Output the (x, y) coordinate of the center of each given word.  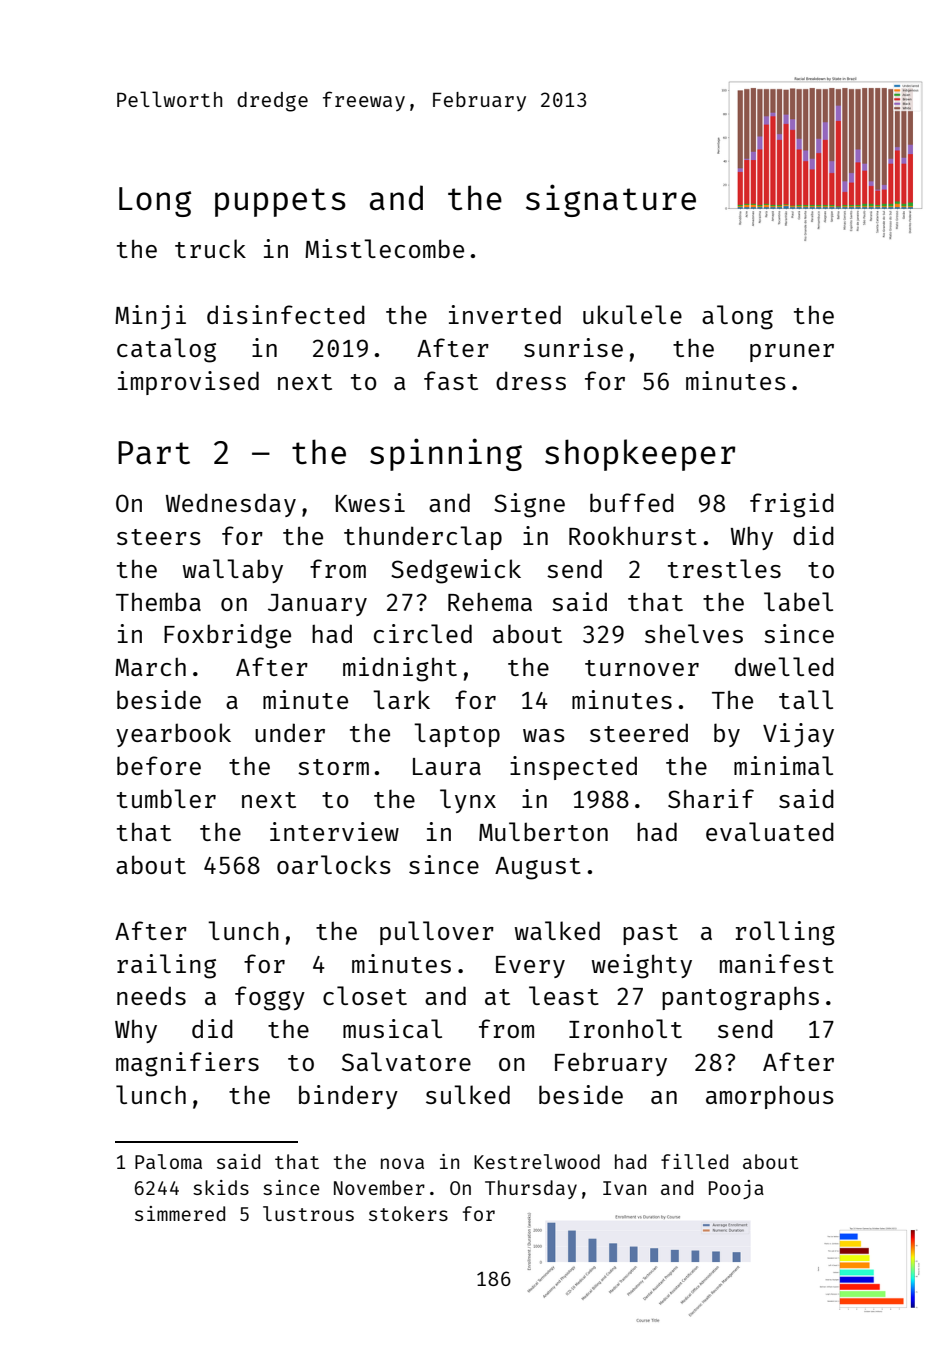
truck (210, 248)
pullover (437, 933)
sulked (468, 1094)
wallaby (233, 571)
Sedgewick (456, 571)
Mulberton (543, 831)
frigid (792, 505)
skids (221, 1187)
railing (166, 966)
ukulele (632, 314)
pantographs (740, 999)
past (650, 934)
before (159, 765)
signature (611, 200)
